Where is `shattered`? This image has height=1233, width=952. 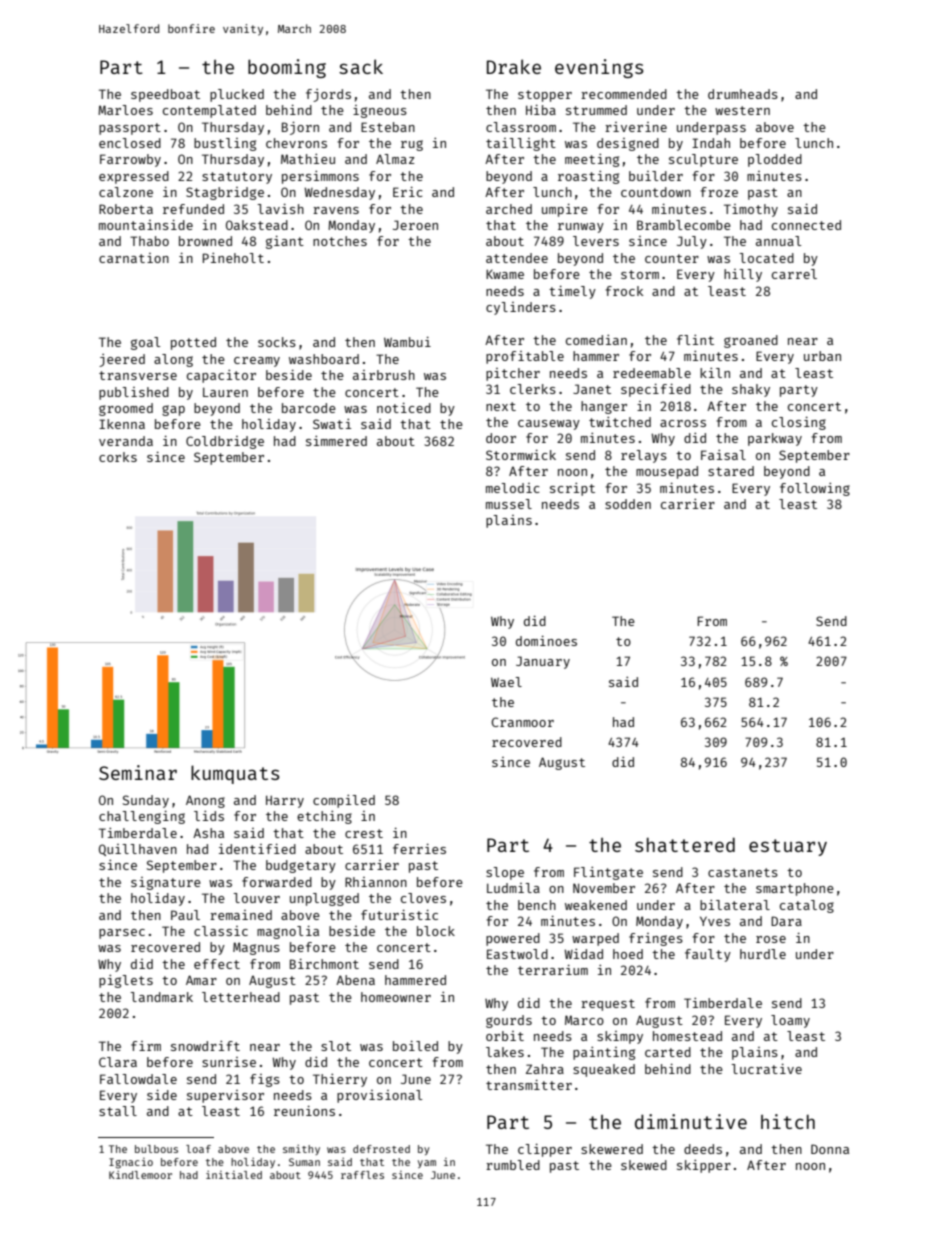 shattered is located at coordinates (685, 844).
